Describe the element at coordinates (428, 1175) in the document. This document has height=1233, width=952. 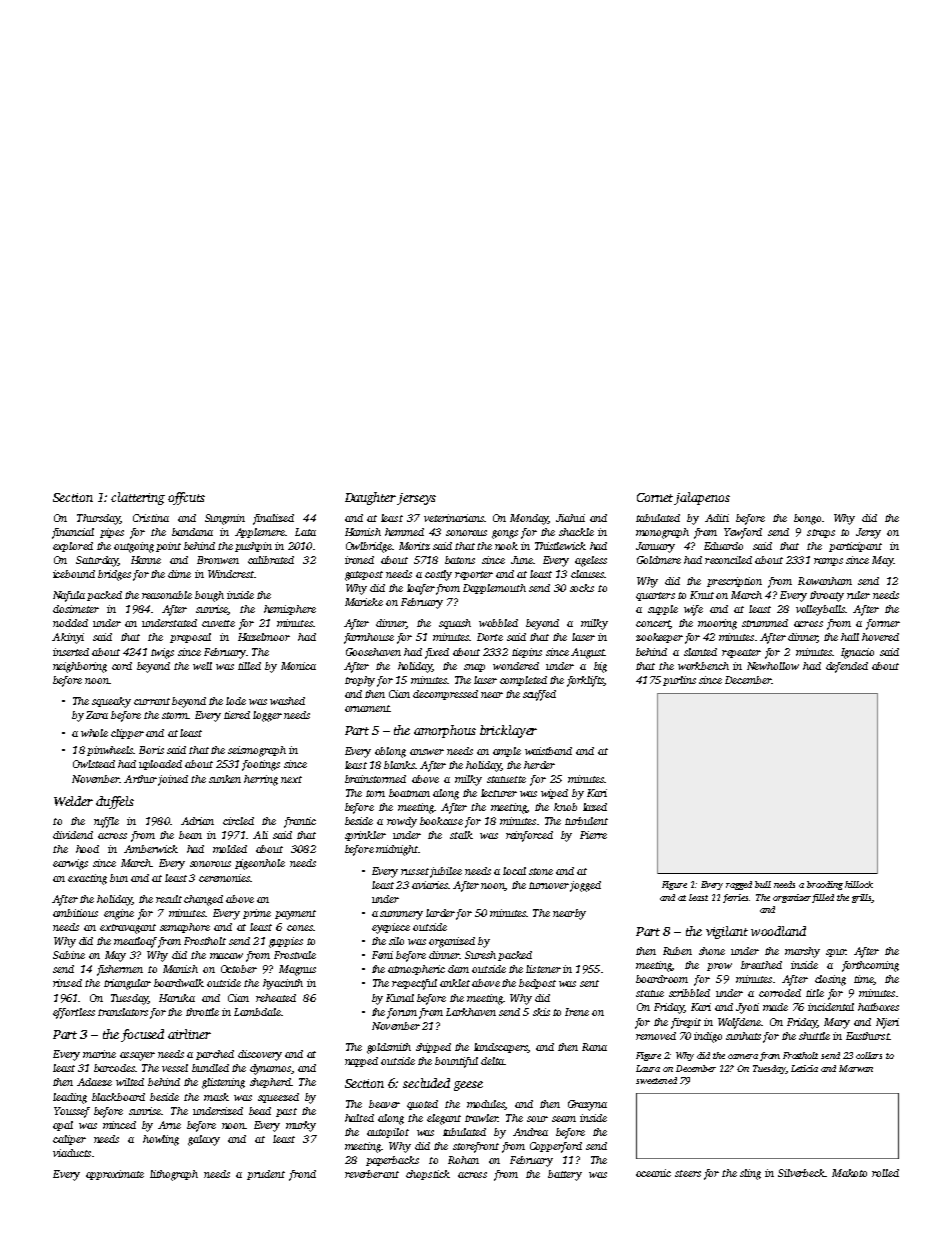
I see `chopstick` at that location.
